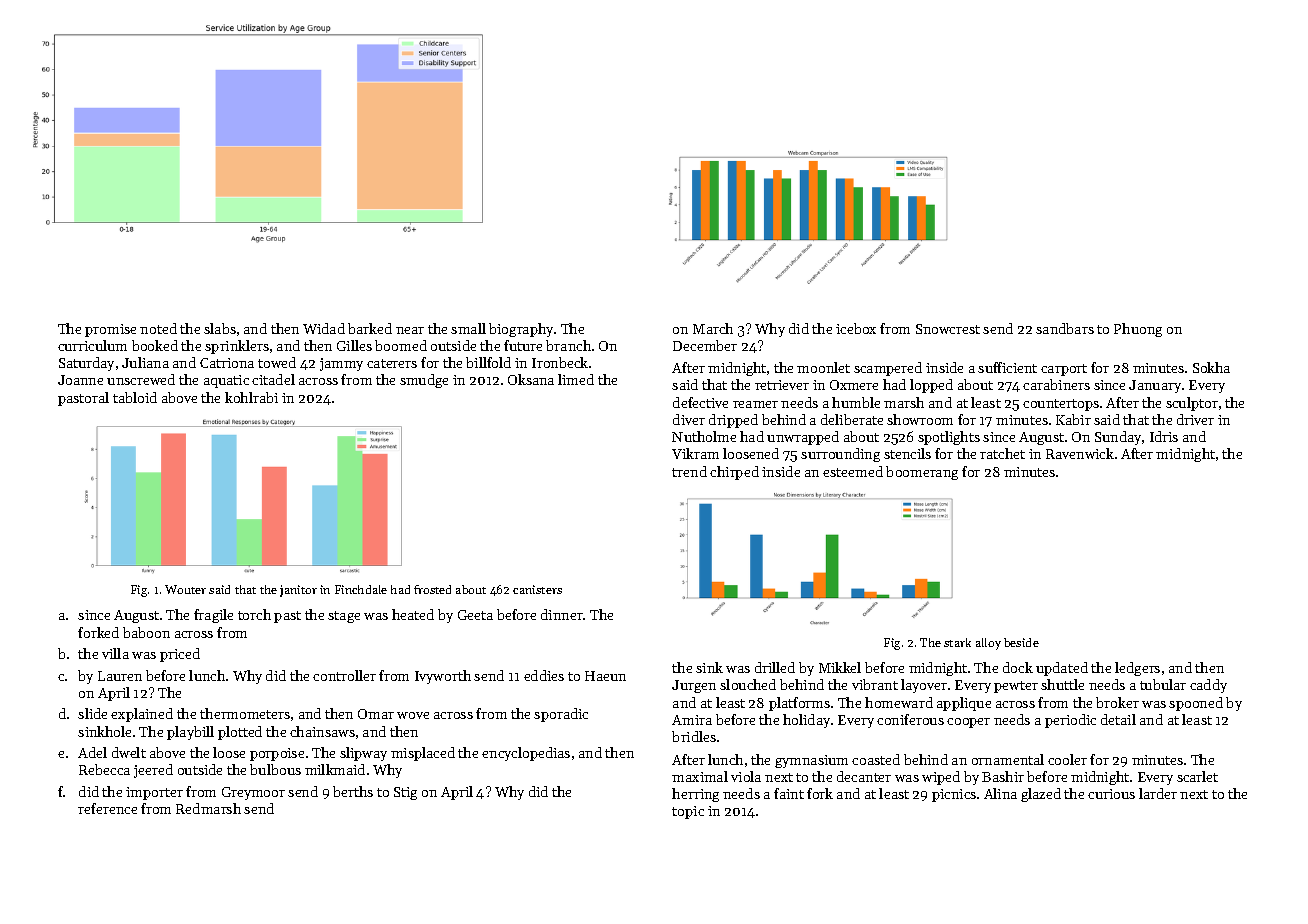 Image resolution: width=1308 pixels, height=924 pixels. Describe the element at coordinates (392, 363) in the screenshot. I see `caterers` at that location.
